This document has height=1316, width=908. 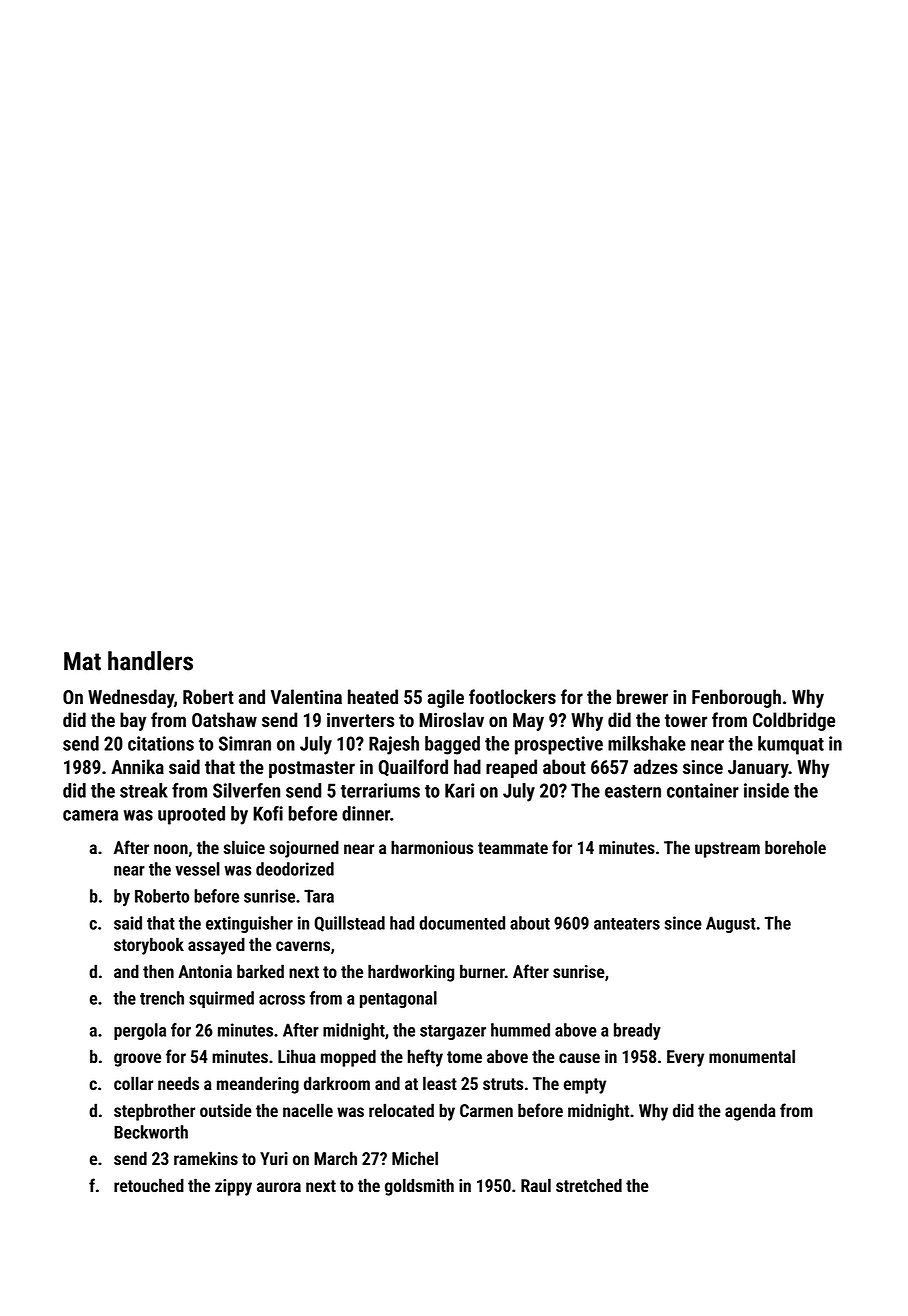 I want to click on burner, so click(x=482, y=971).
